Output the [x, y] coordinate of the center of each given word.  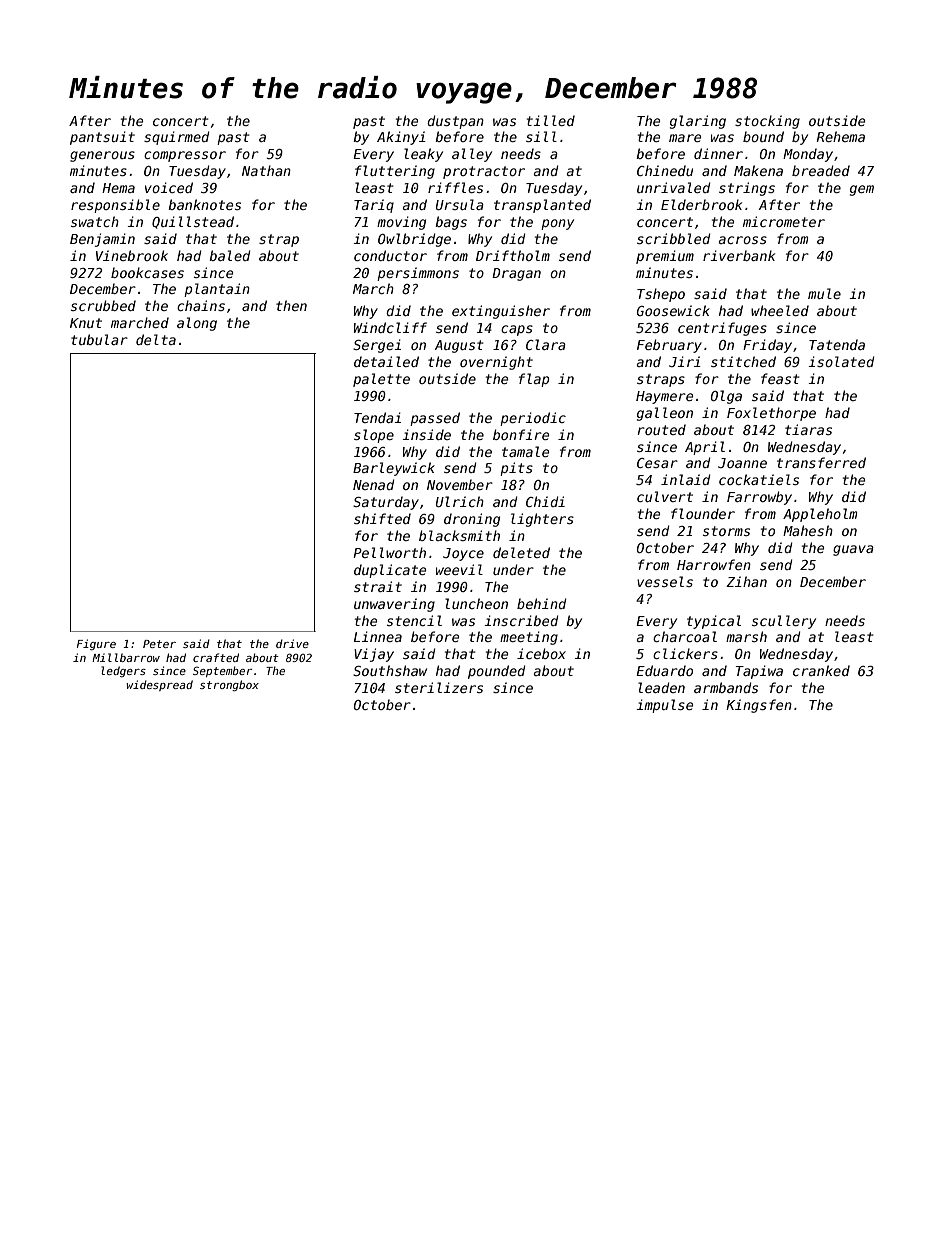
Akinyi [401, 138]
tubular [99, 339]
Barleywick [394, 469]
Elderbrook [701, 204]
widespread [160, 685]
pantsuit [102, 138]
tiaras [808, 429]
